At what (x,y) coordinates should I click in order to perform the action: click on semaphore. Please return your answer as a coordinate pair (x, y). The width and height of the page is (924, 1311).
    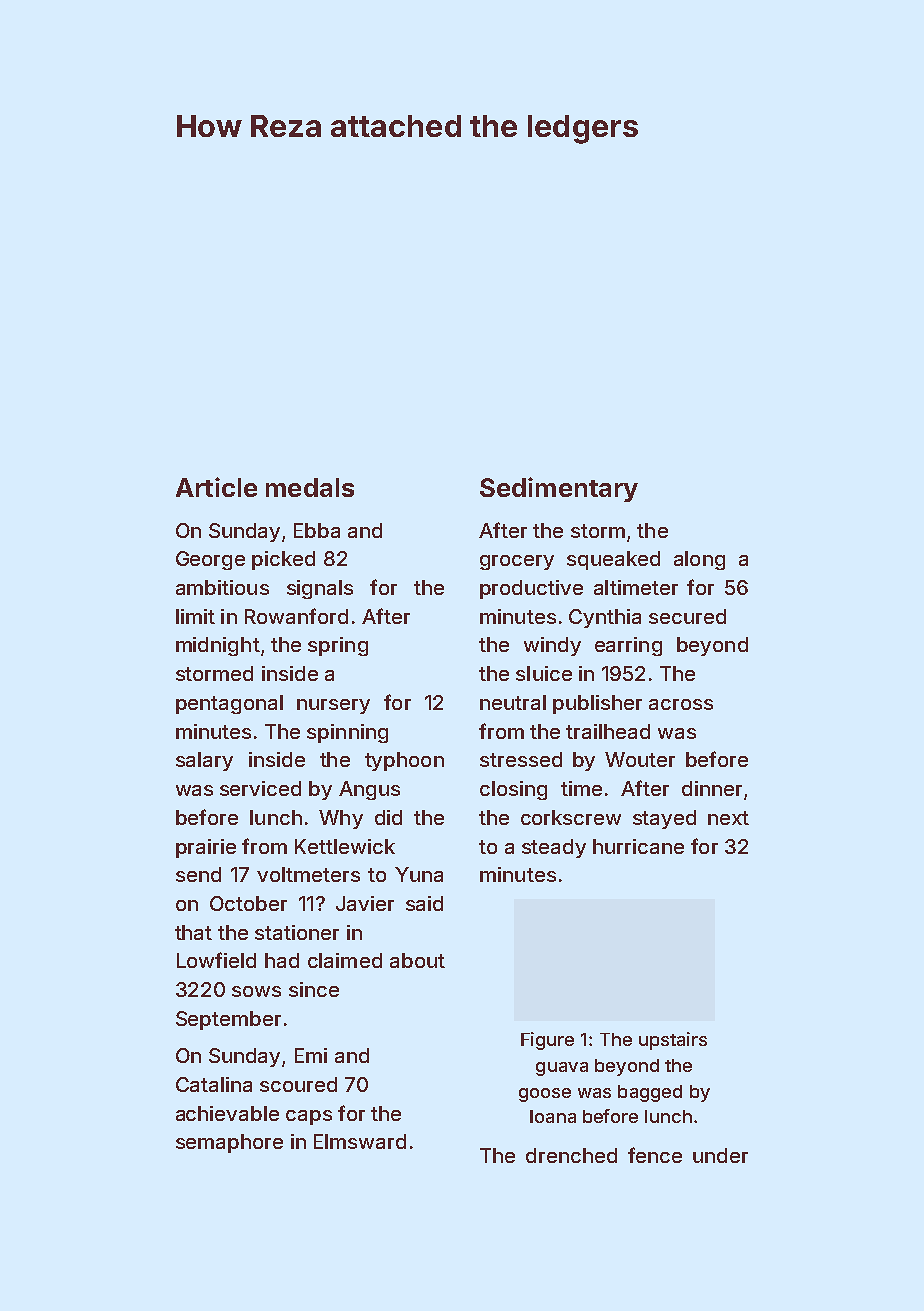
    Looking at the image, I should click on (229, 1143).
